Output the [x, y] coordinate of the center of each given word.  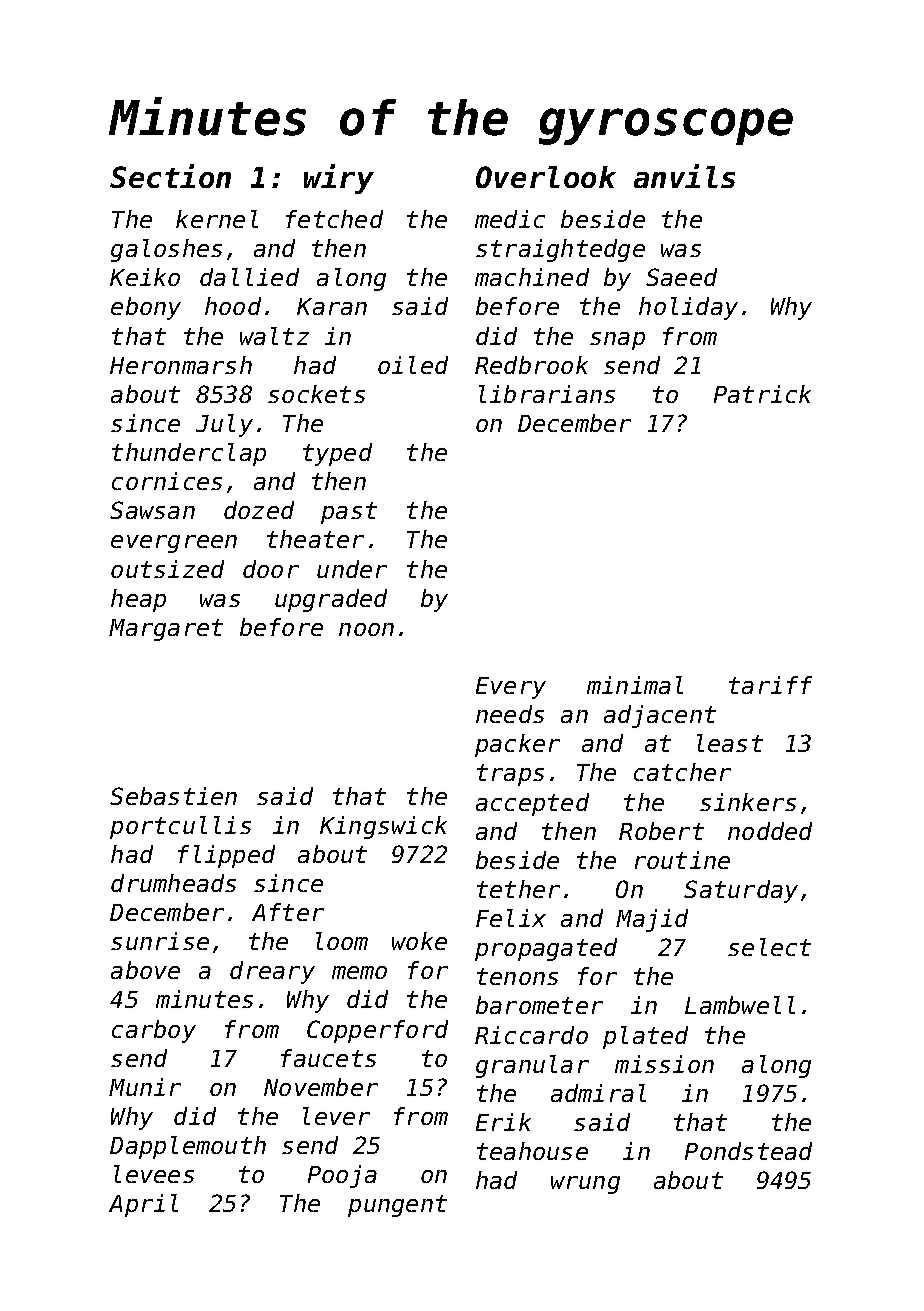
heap [138, 600]
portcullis [180, 827]
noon [366, 629]
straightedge [560, 250]
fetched [334, 219]
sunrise [160, 941]
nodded [770, 831]
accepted [532, 804]
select [769, 947]
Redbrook [531, 365]
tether [518, 889]
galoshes [166, 250]
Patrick [762, 394]
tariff [770, 685]
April [143, 1205]
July [224, 425]
